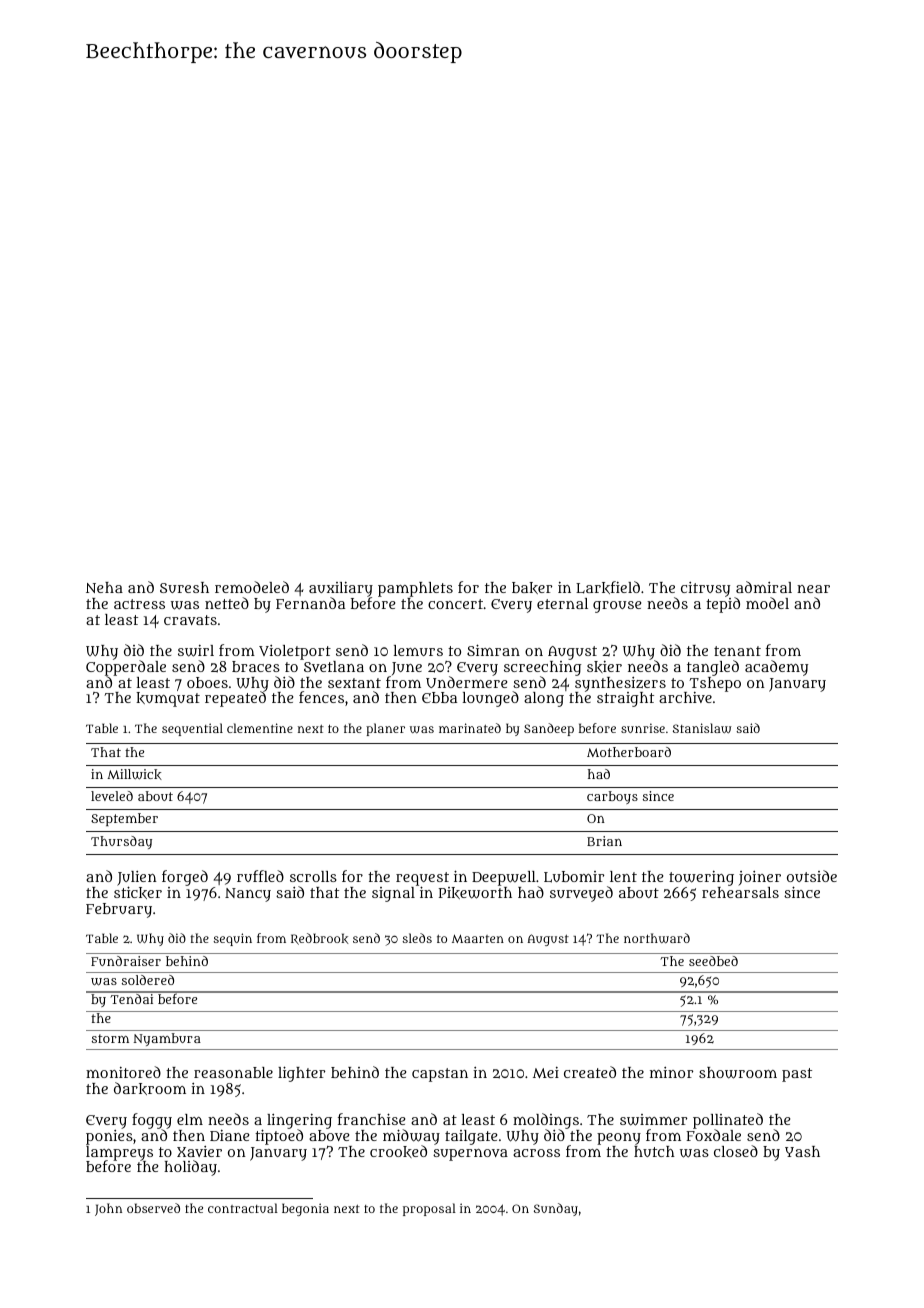 The height and width of the screenshot is (1308, 924). I want to click on Redbrook, so click(319, 939).
